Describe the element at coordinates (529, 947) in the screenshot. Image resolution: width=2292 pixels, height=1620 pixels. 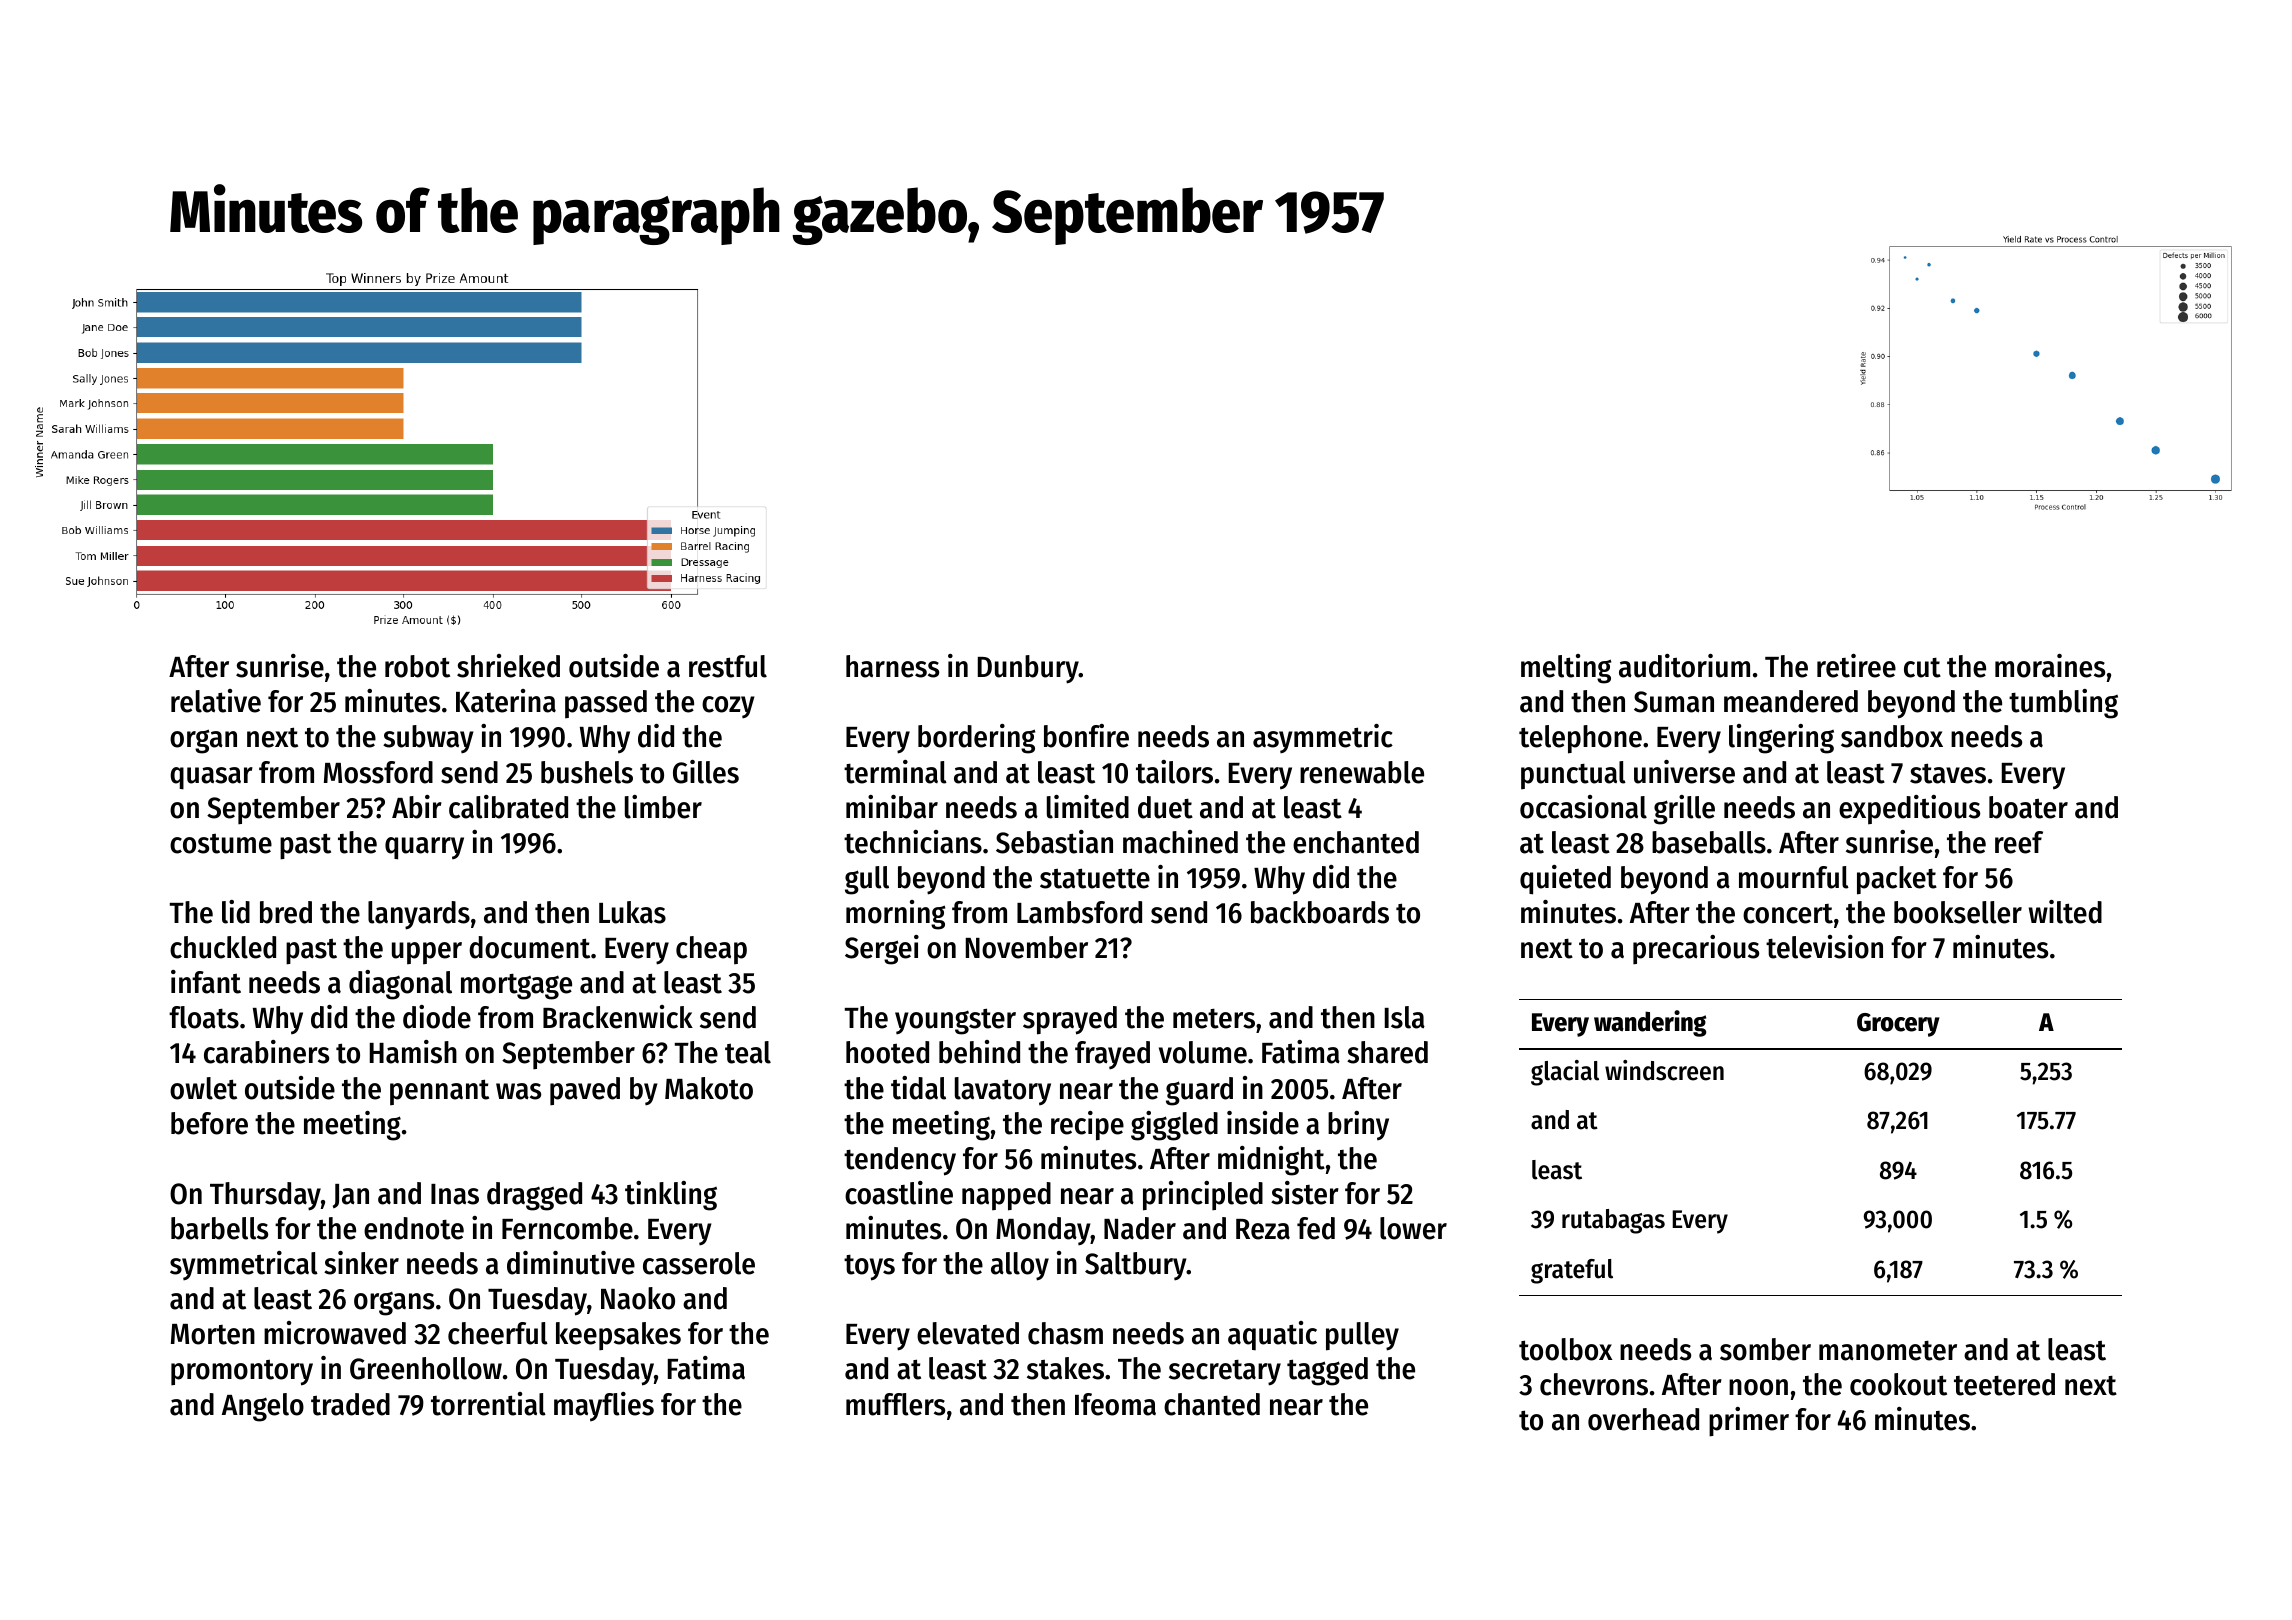
I see `document` at that location.
